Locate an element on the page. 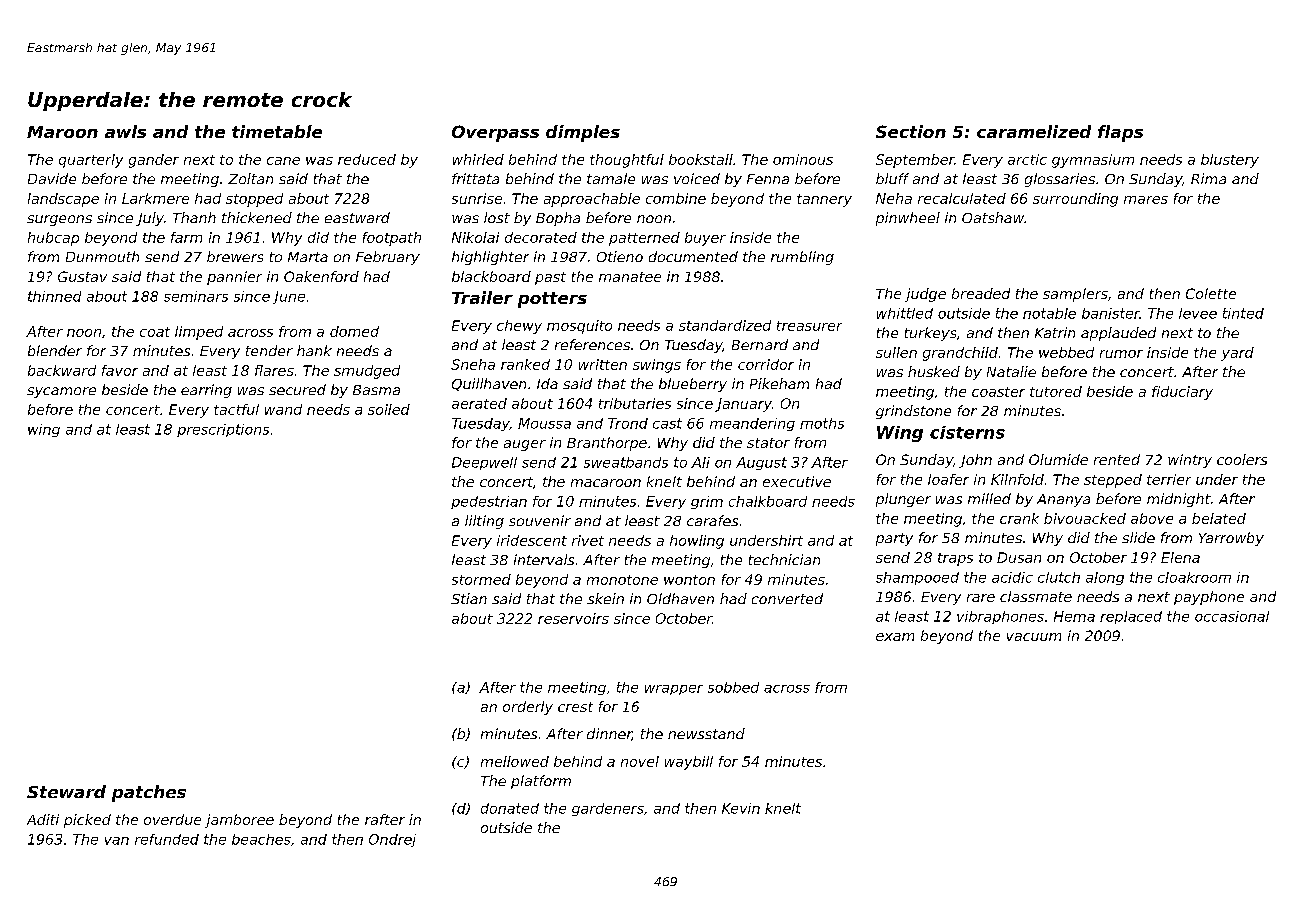 This image has height=924, width=1308. vacuum is located at coordinates (1034, 637).
